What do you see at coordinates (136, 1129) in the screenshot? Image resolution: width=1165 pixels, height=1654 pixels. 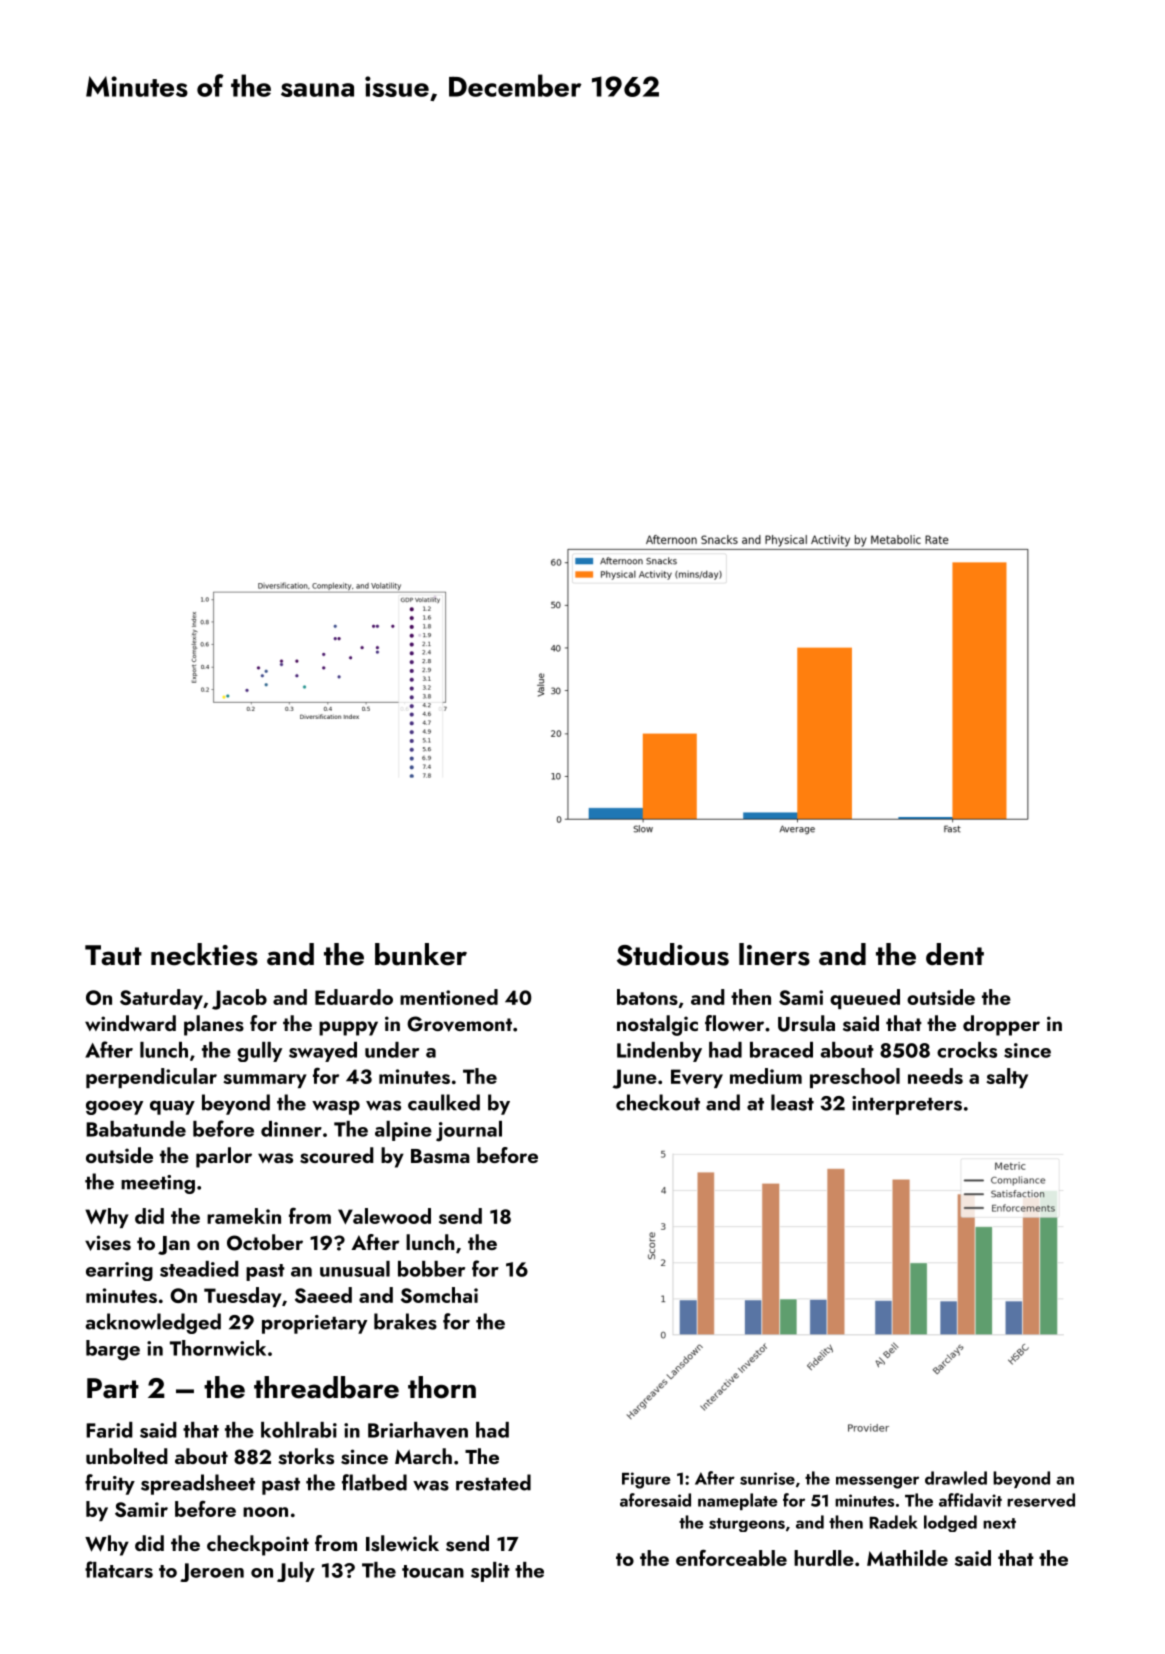 I see `Babatunde` at bounding box center [136, 1129].
